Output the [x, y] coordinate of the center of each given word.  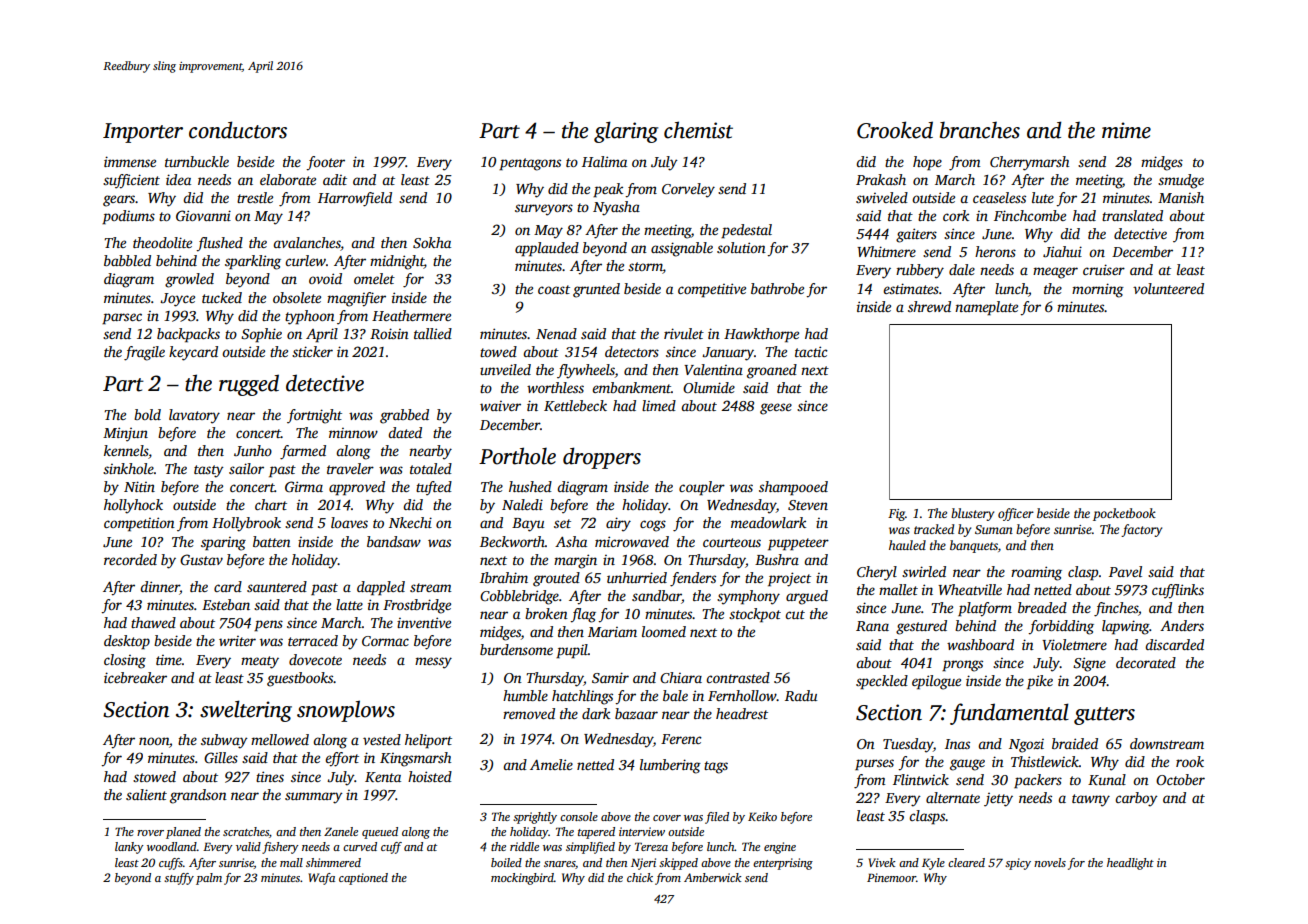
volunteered [1168, 288]
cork [956, 215]
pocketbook [1124, 514]
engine [780, 848]
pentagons [530, 164]
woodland [172, 846]
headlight [1130, 864]
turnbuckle [197, 161]
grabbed [404, 416]
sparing [223, 544]
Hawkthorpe [761, 335]
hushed [530, 486]
